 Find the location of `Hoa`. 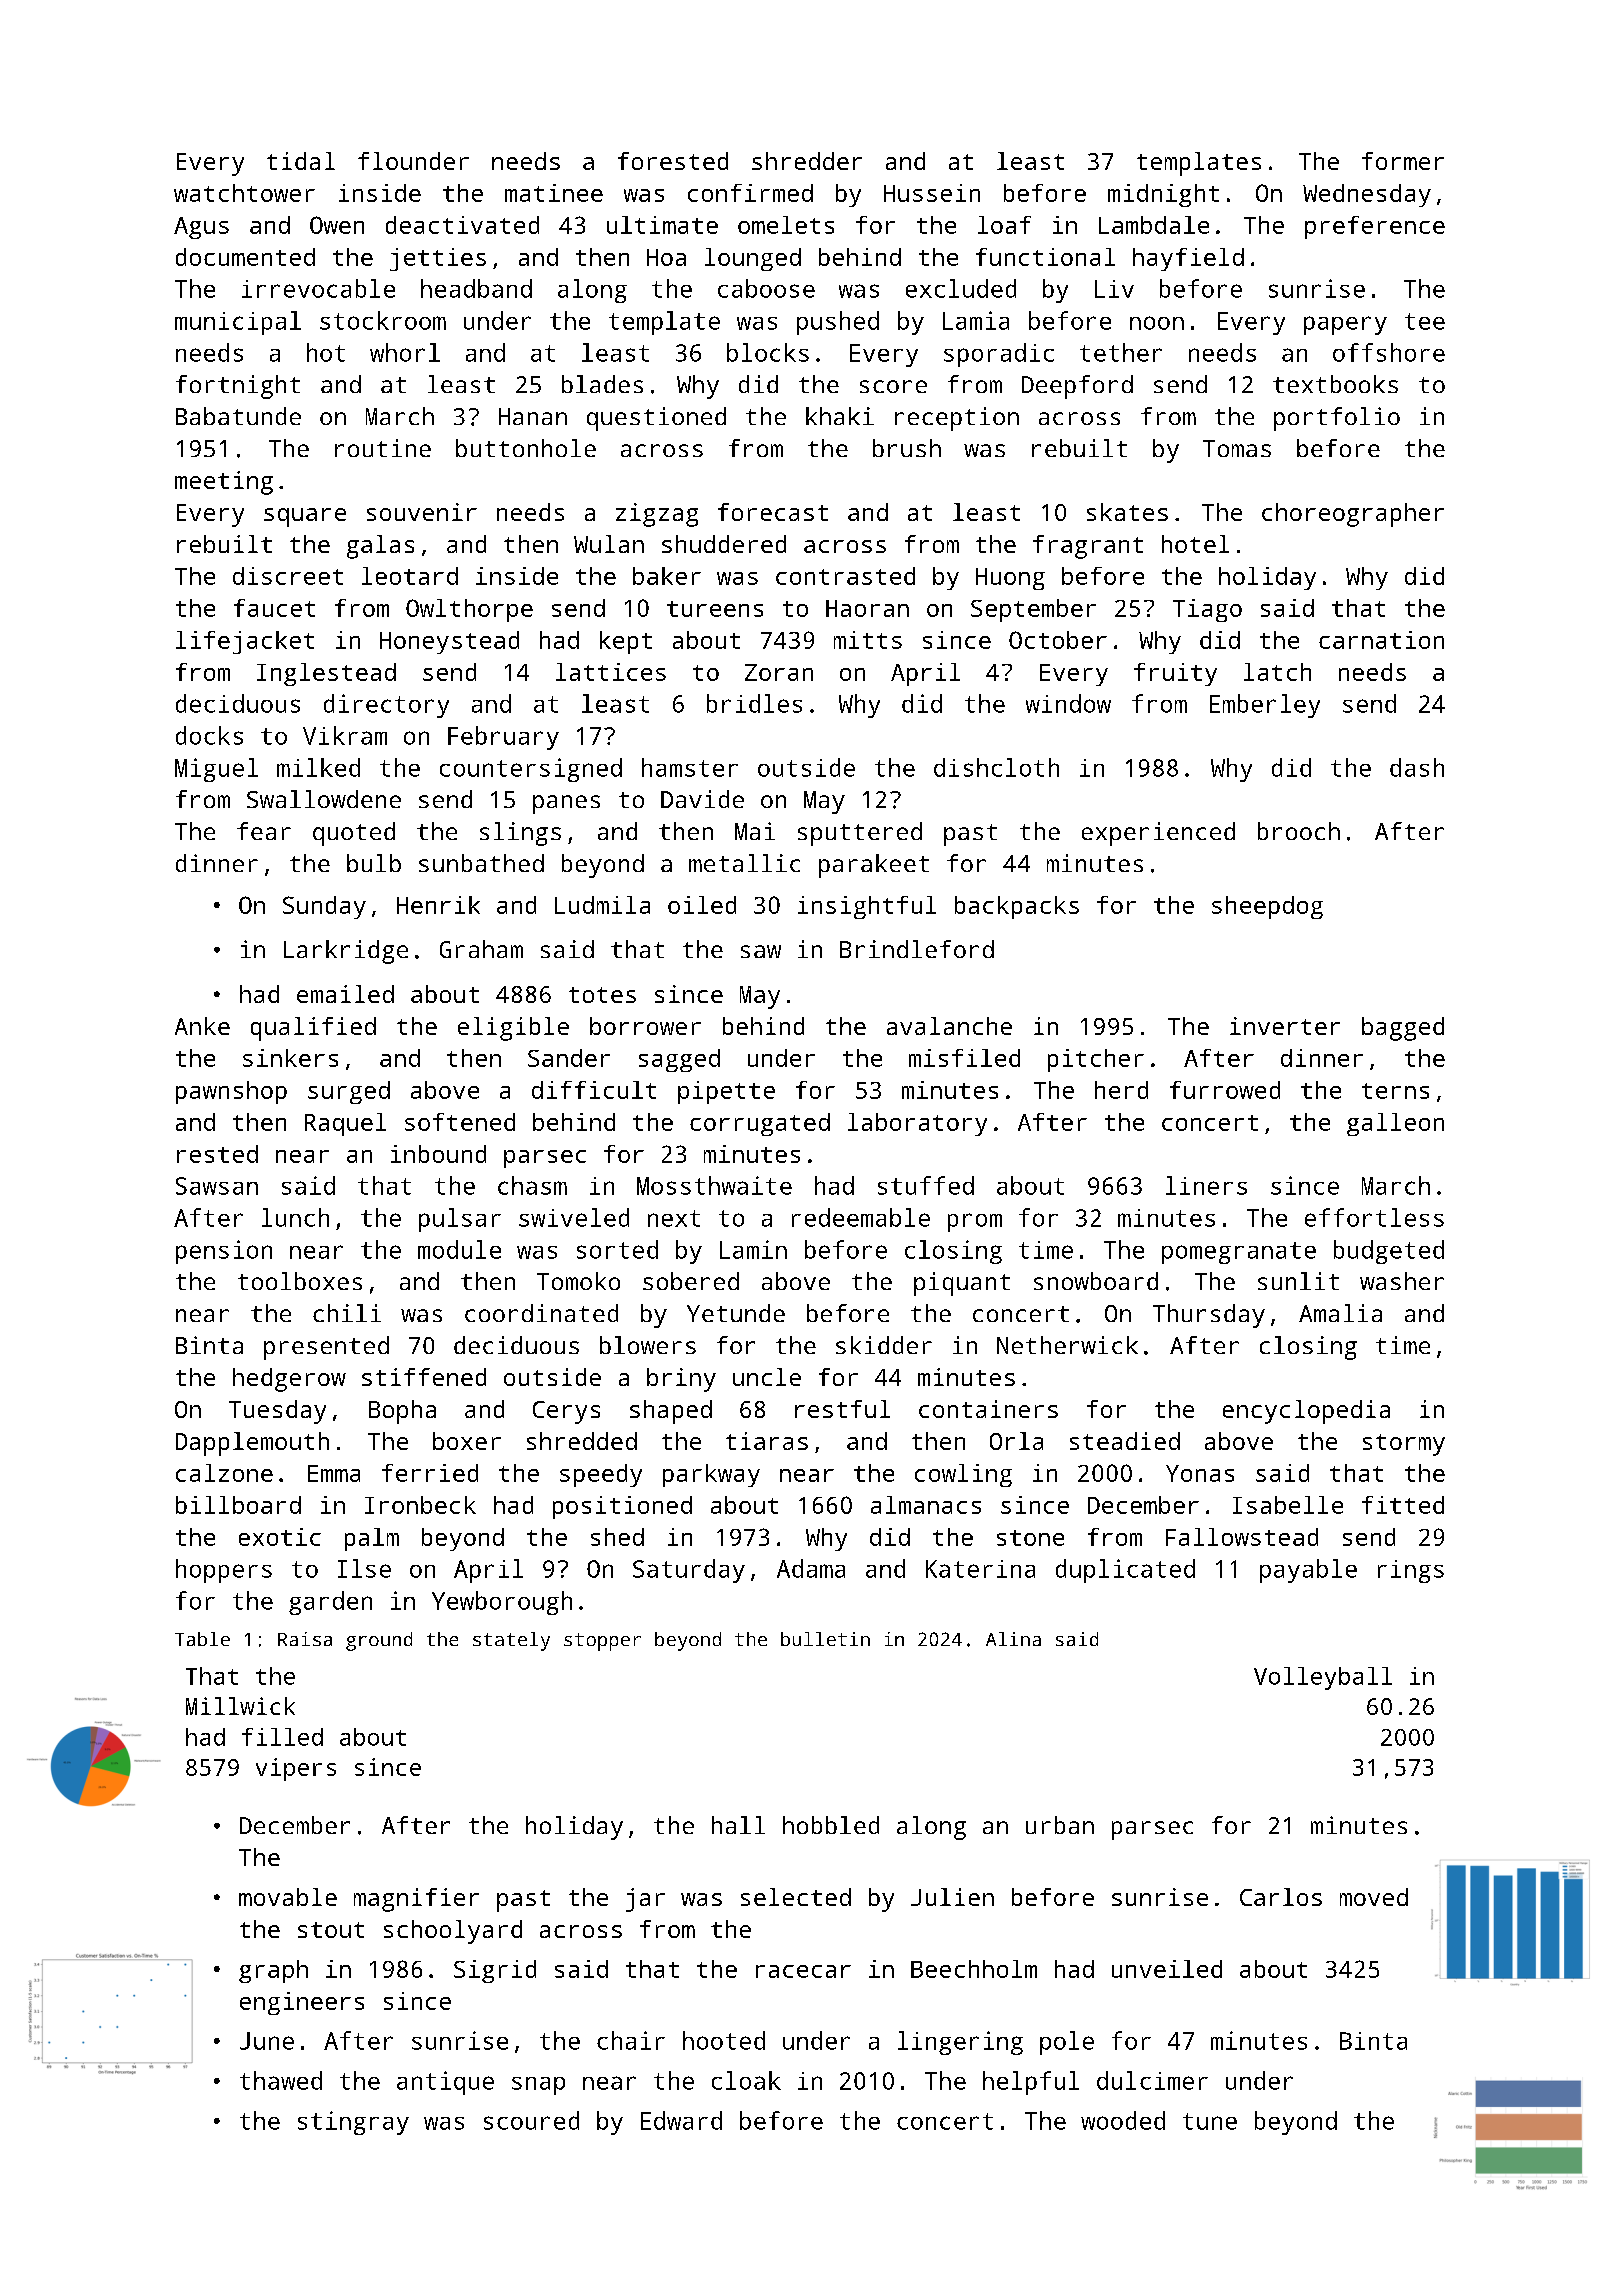

Hoa is located at coordinates (666, 257).
